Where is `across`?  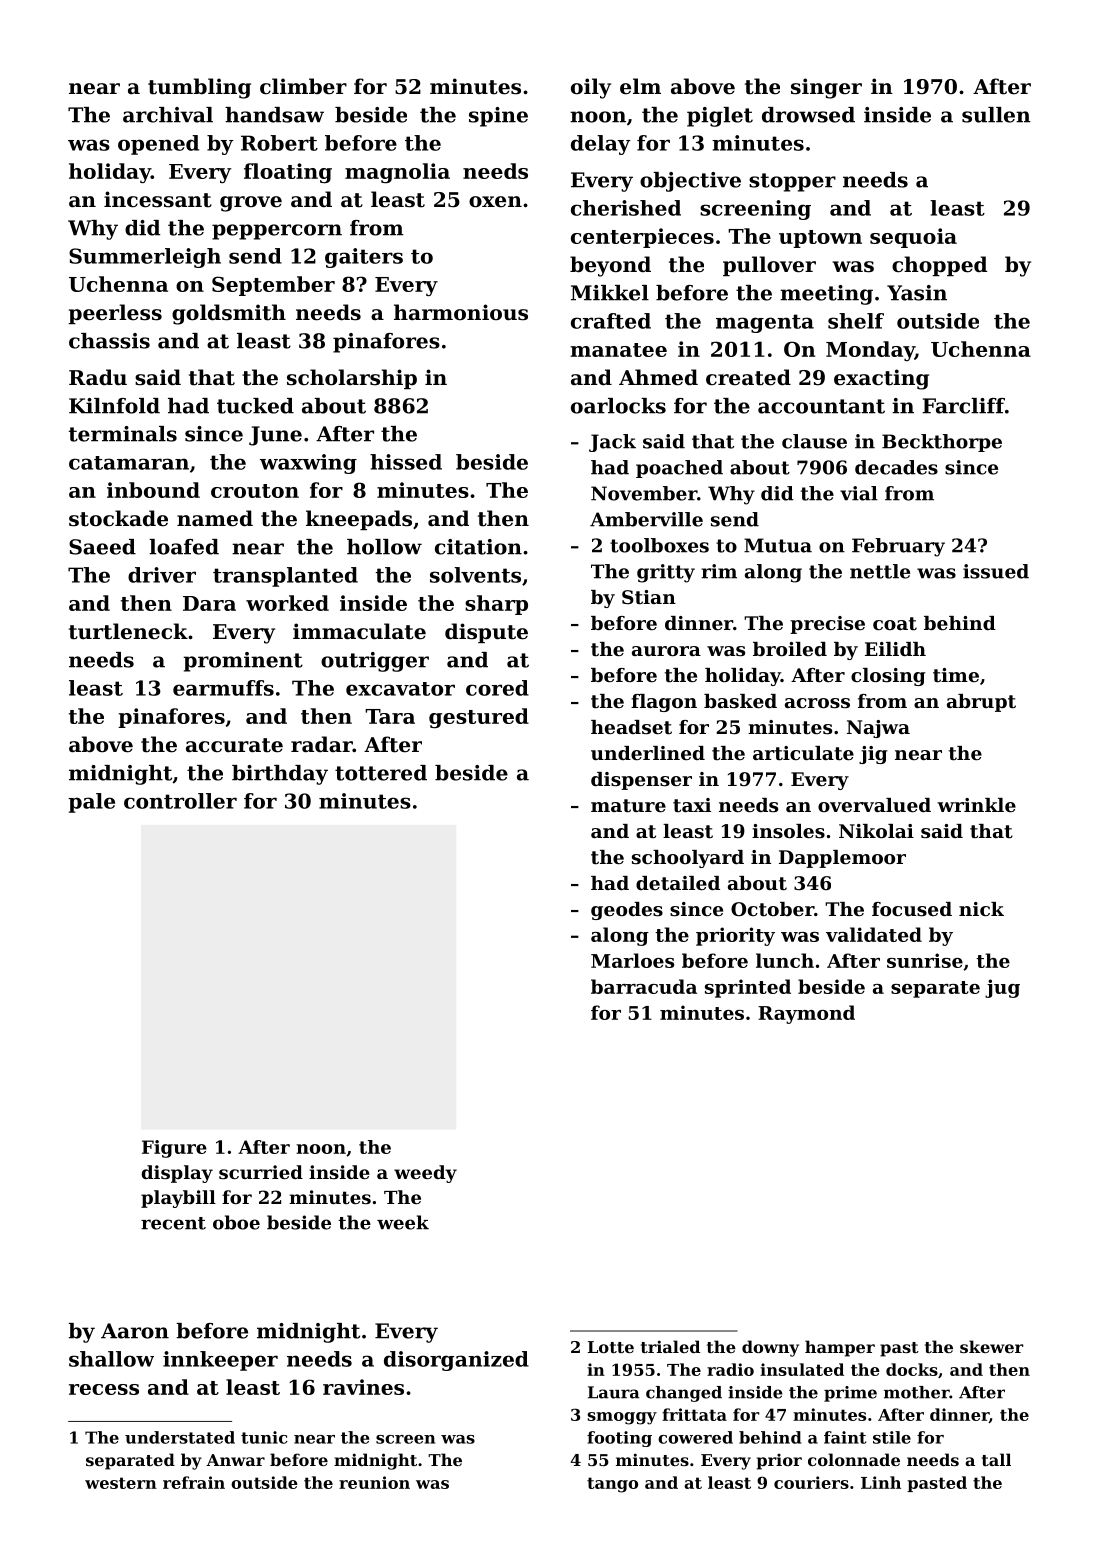 across is located at coordinates (817, 703).
